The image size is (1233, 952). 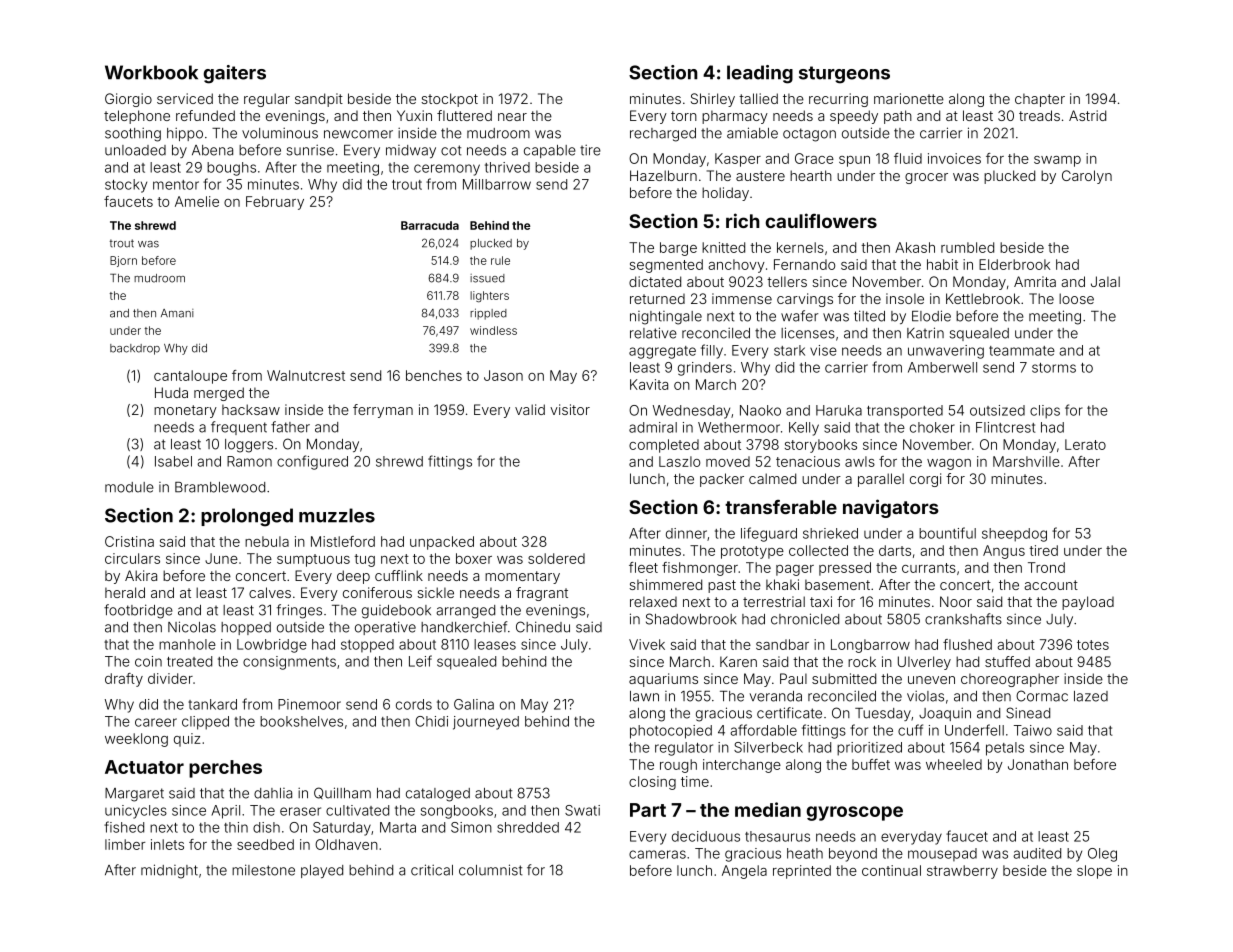 I want to click on Astrid, so click(x=1087, y=115).
